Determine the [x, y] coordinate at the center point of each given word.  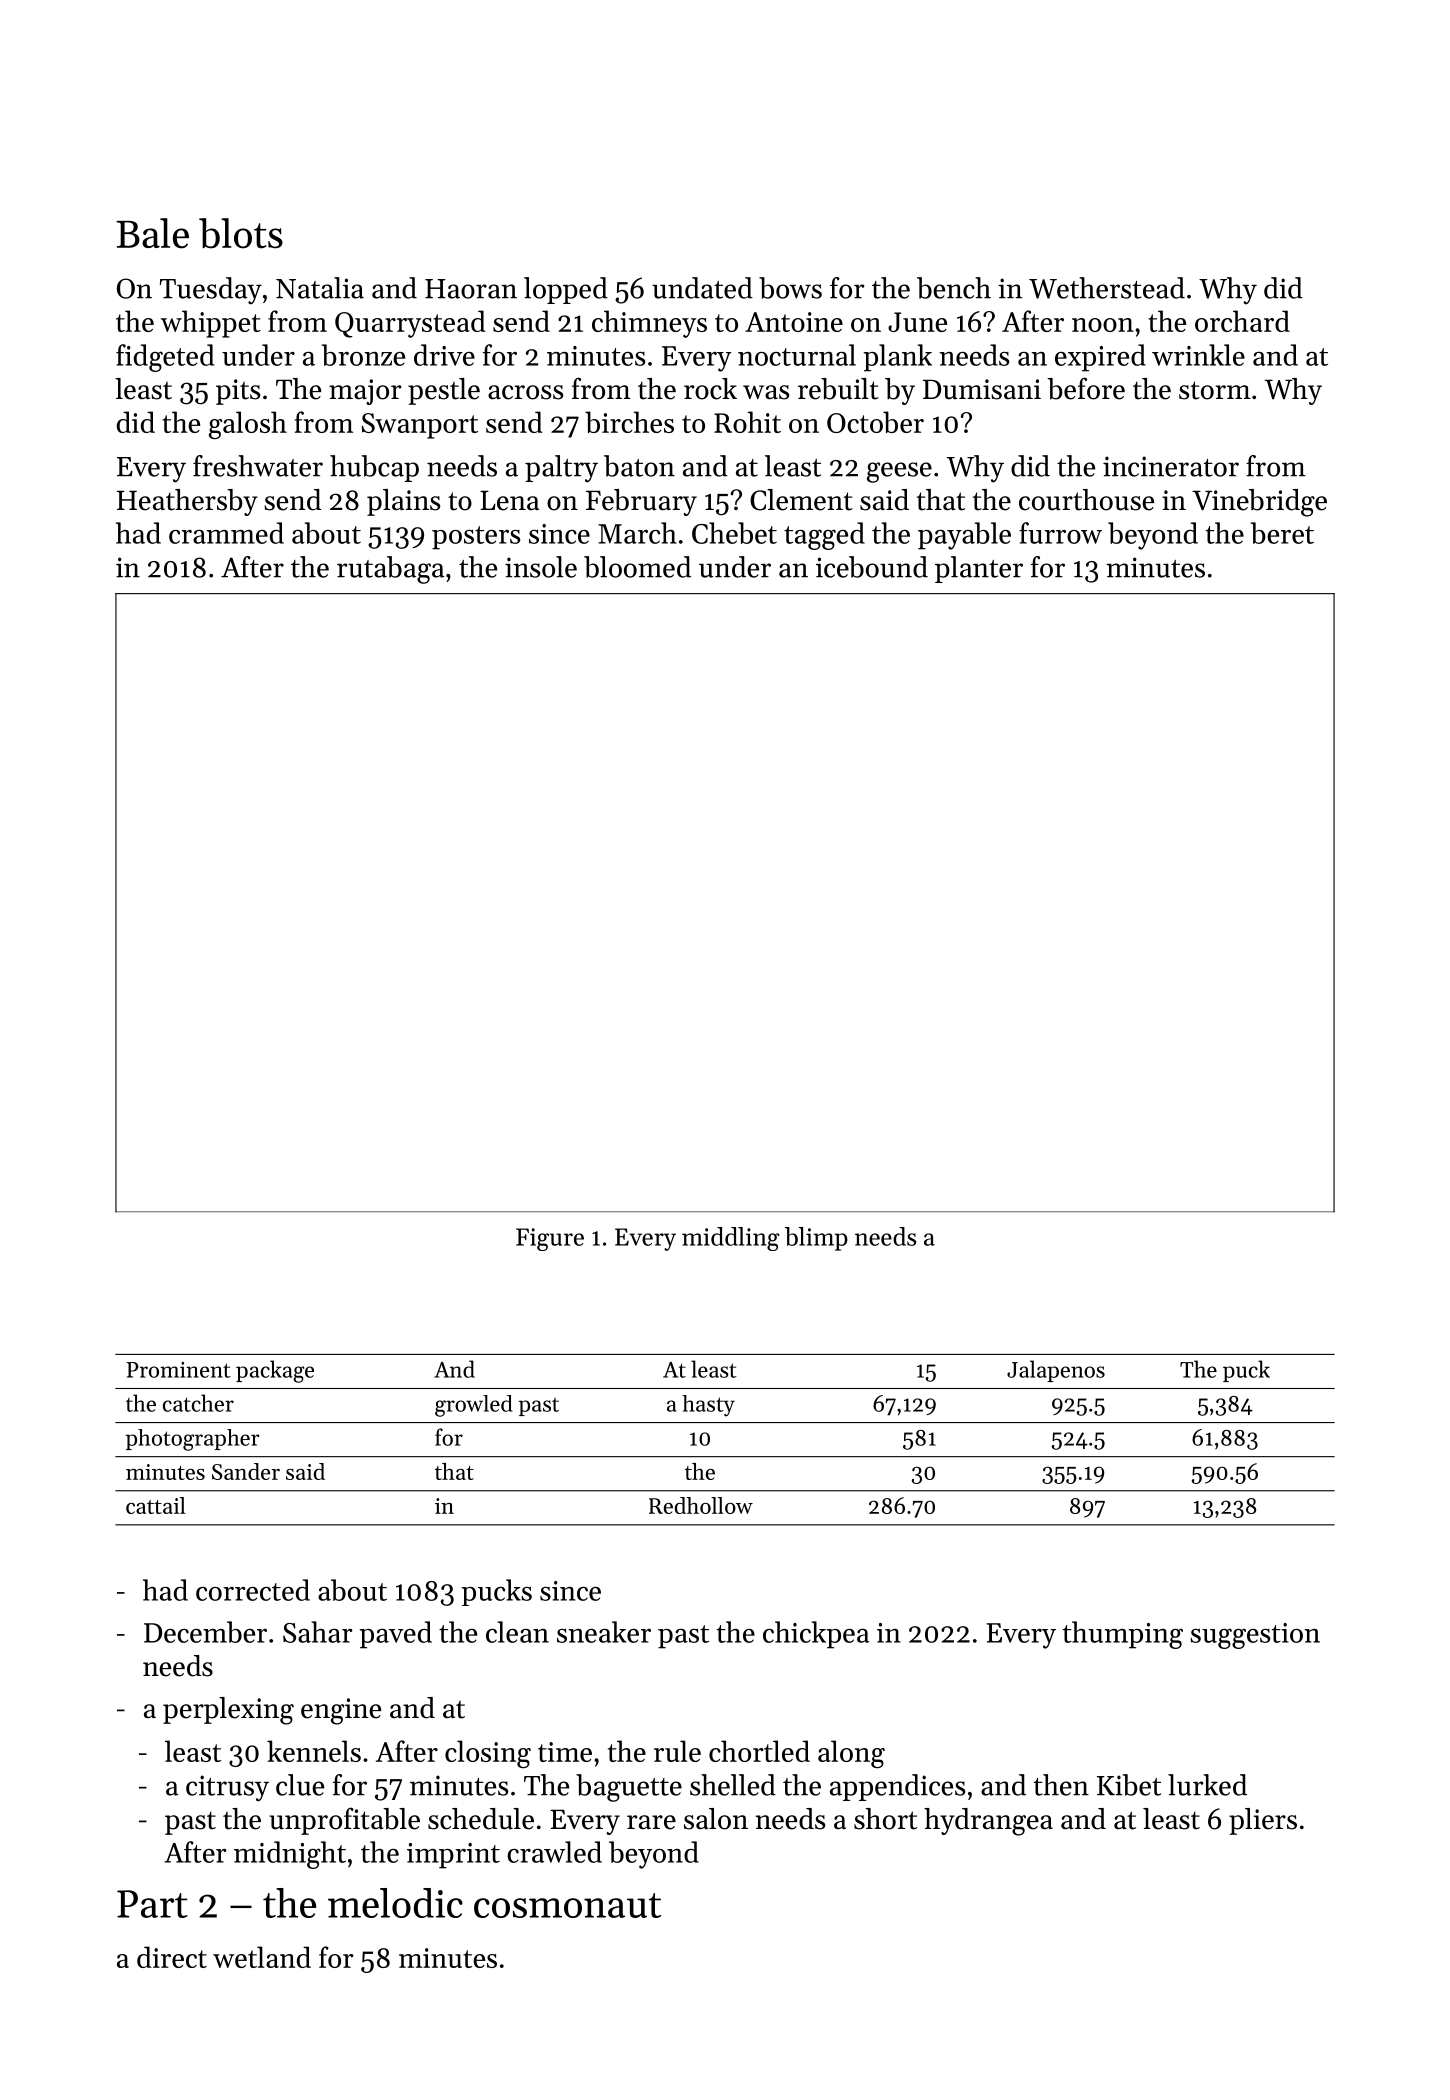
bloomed [637, 567]
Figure [550, 1239]
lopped [566, 290]
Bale [152, 233]
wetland [262, 1957]
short [885, 1819]
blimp [816, 1239]
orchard [1242, 321]
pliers [1263, 1821]
